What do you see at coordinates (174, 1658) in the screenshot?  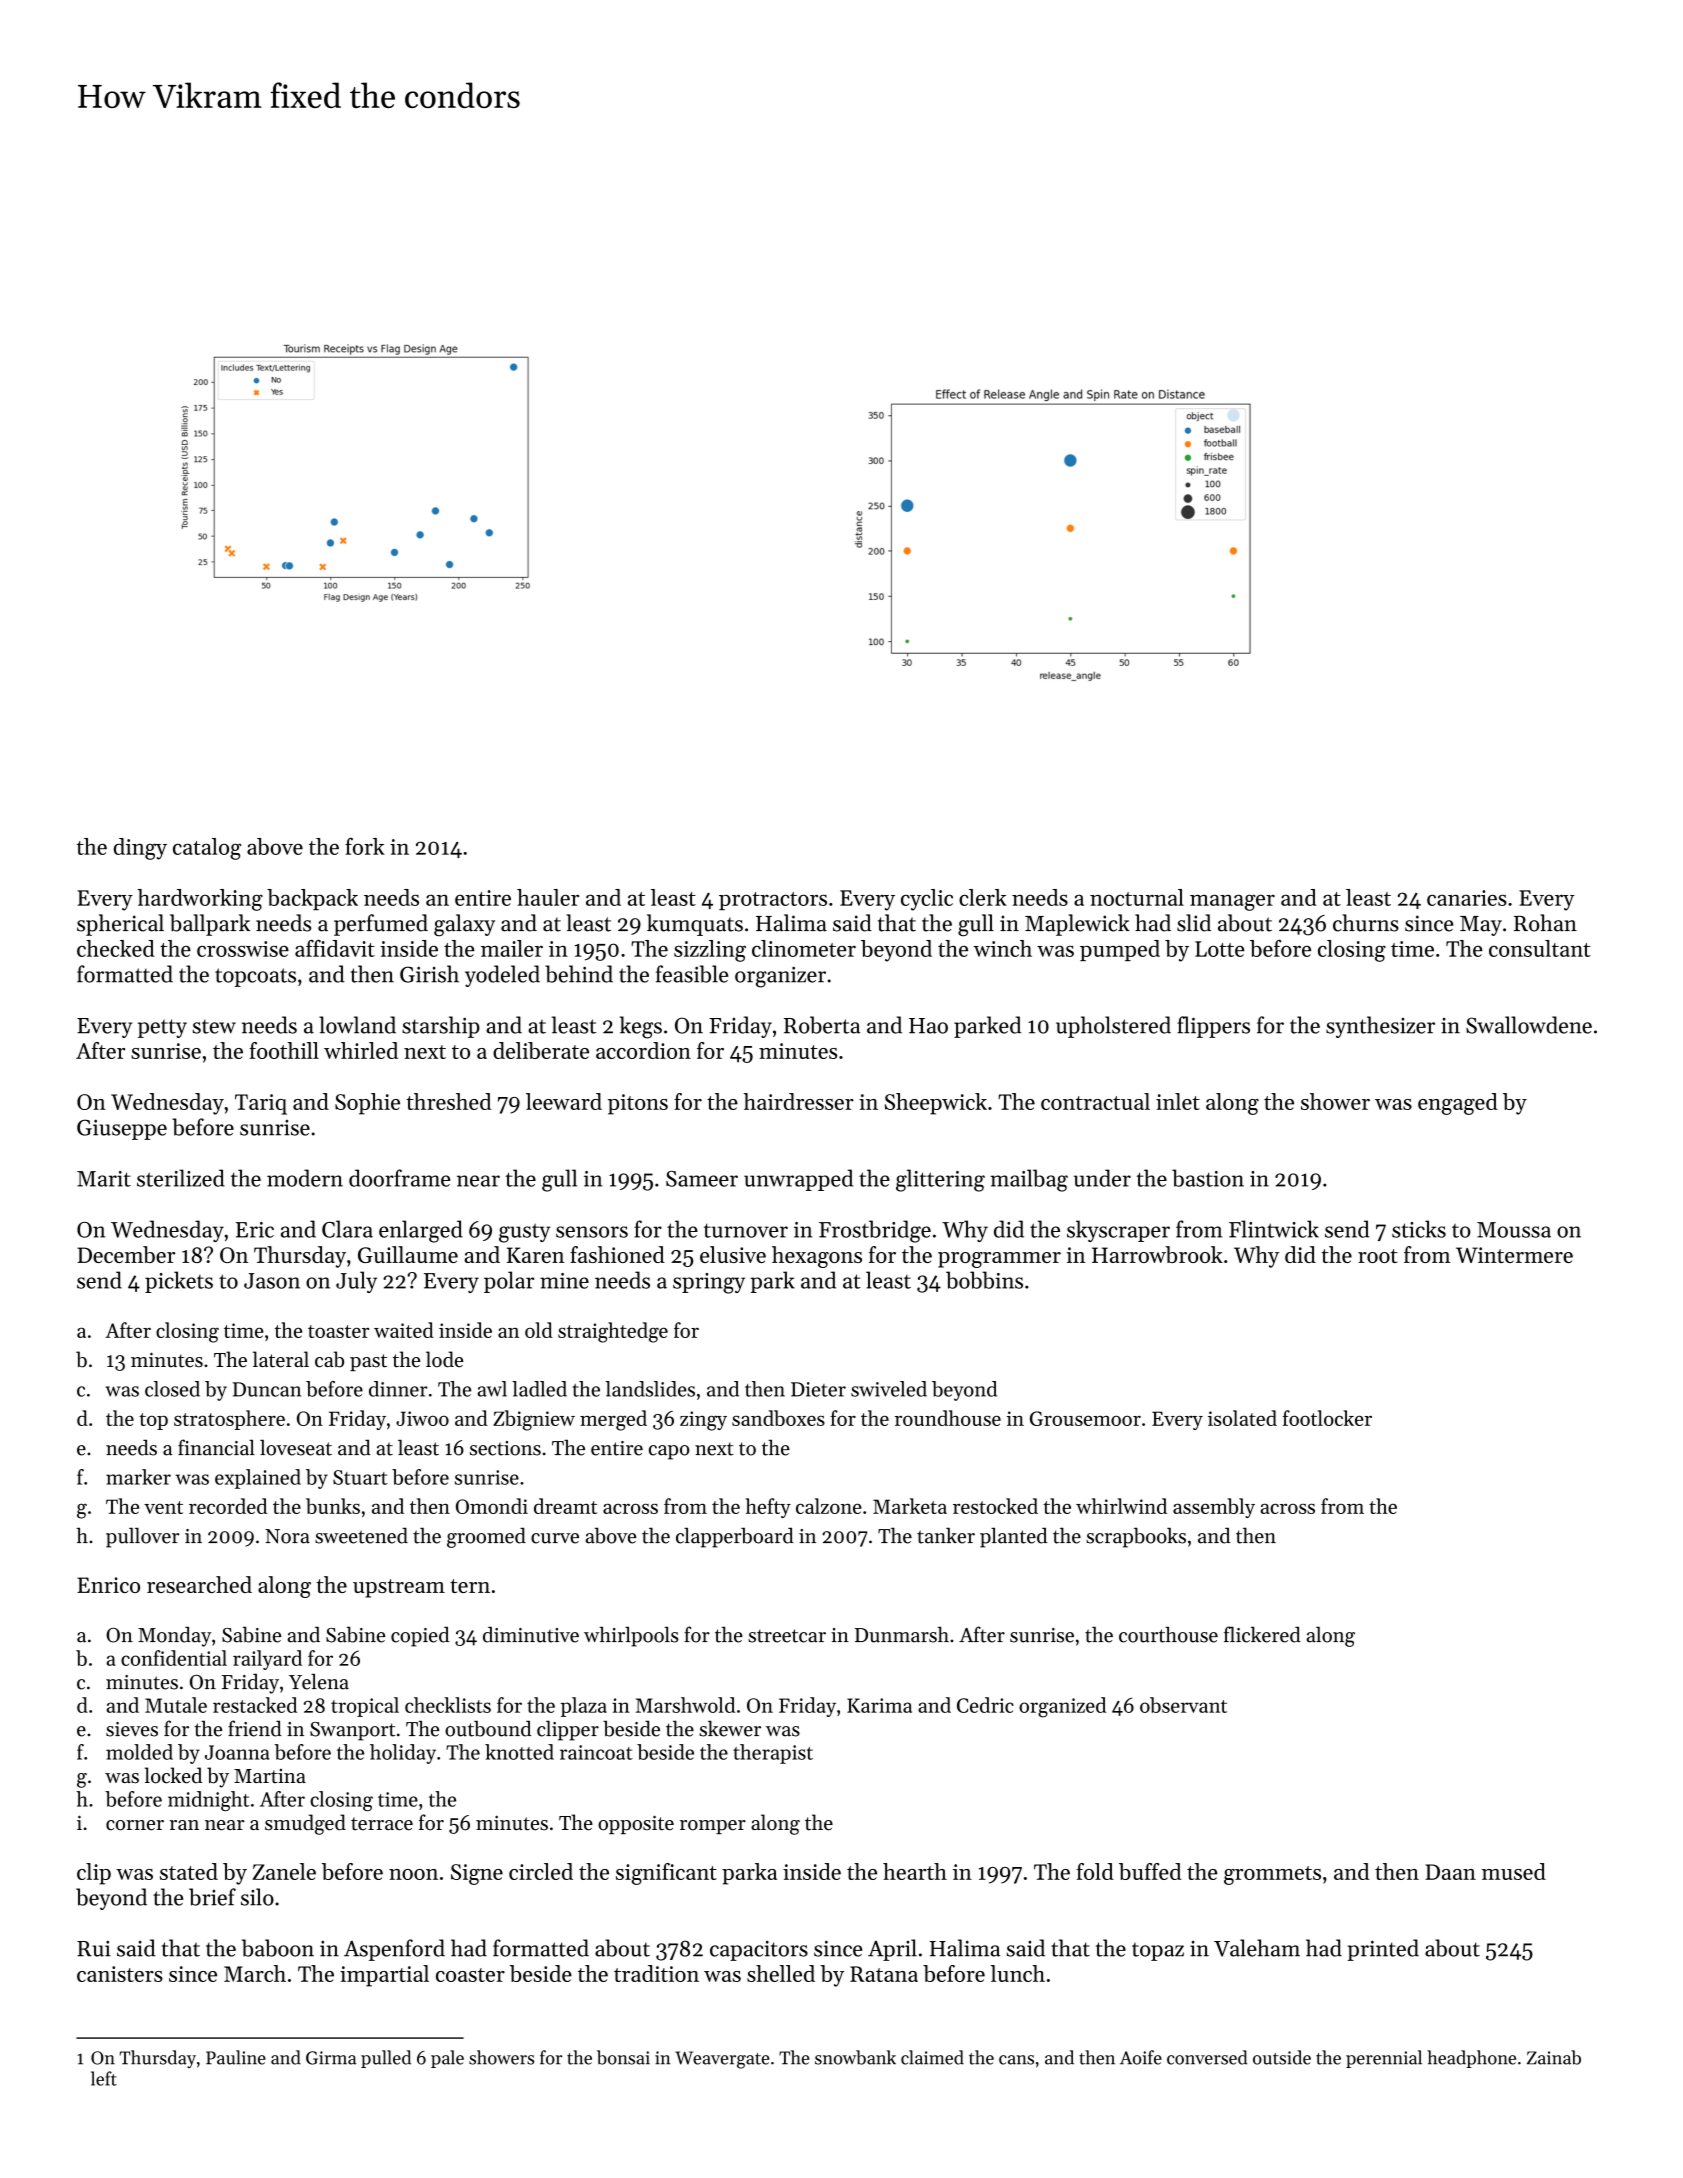 I see `confidential` at bounding box center [174, 1658].
